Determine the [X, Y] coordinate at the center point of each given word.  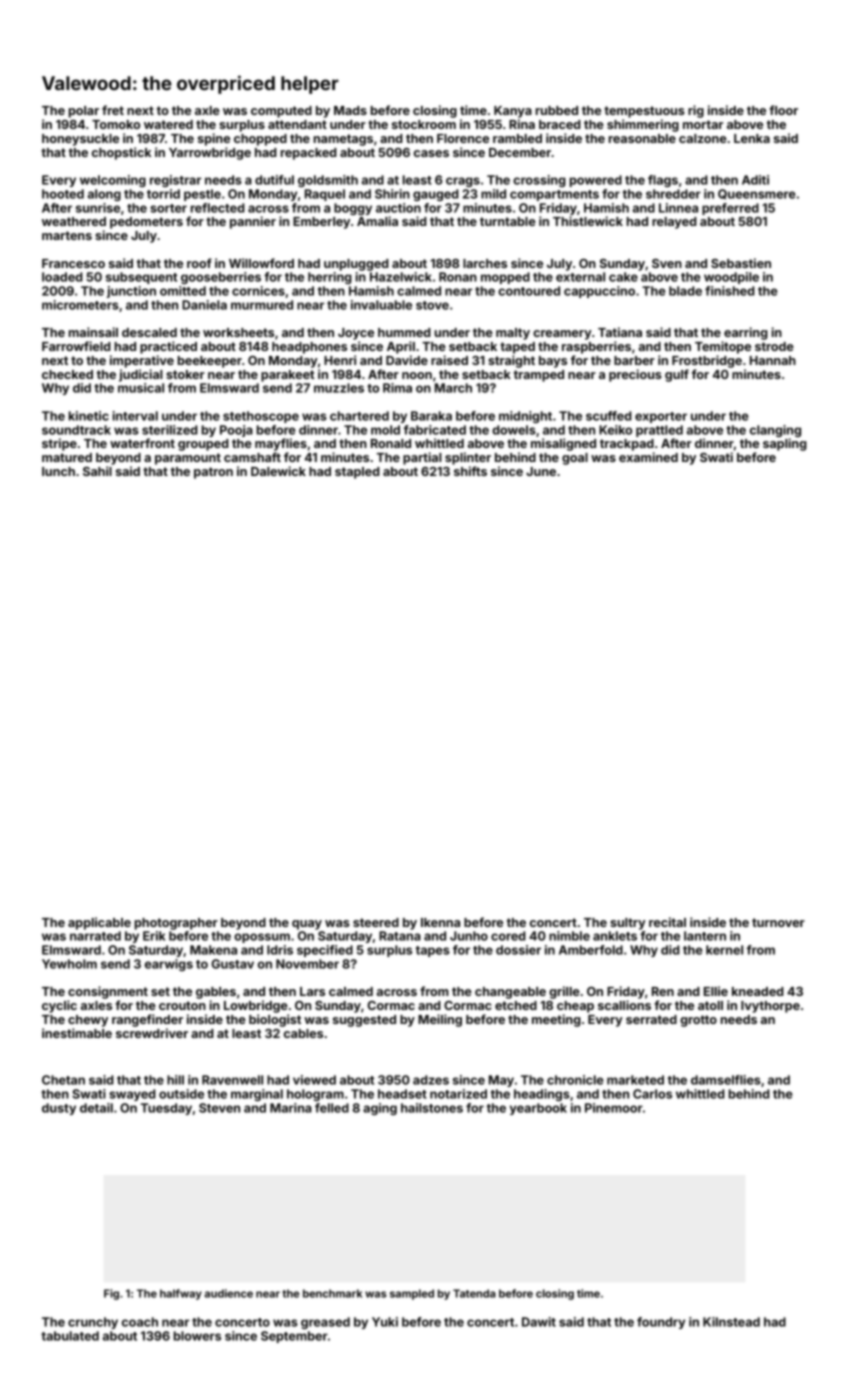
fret [113, 110]
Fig [111, 1294]
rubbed [557, 110]
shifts [470, 471]
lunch [58, 471]
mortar [703, 124]
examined [648, 457]
